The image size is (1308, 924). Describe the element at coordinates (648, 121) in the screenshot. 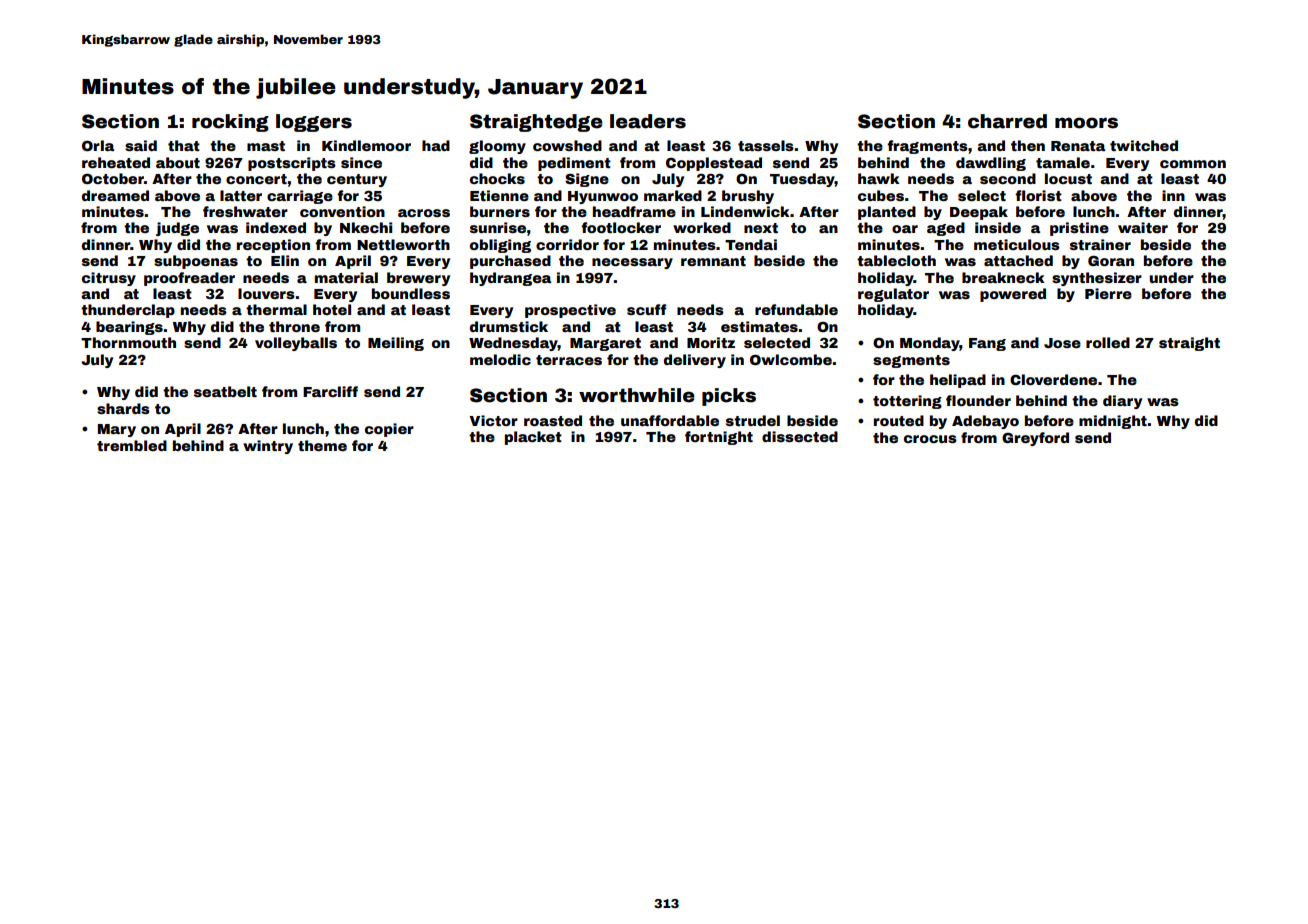

I see `leaders` at that location.
